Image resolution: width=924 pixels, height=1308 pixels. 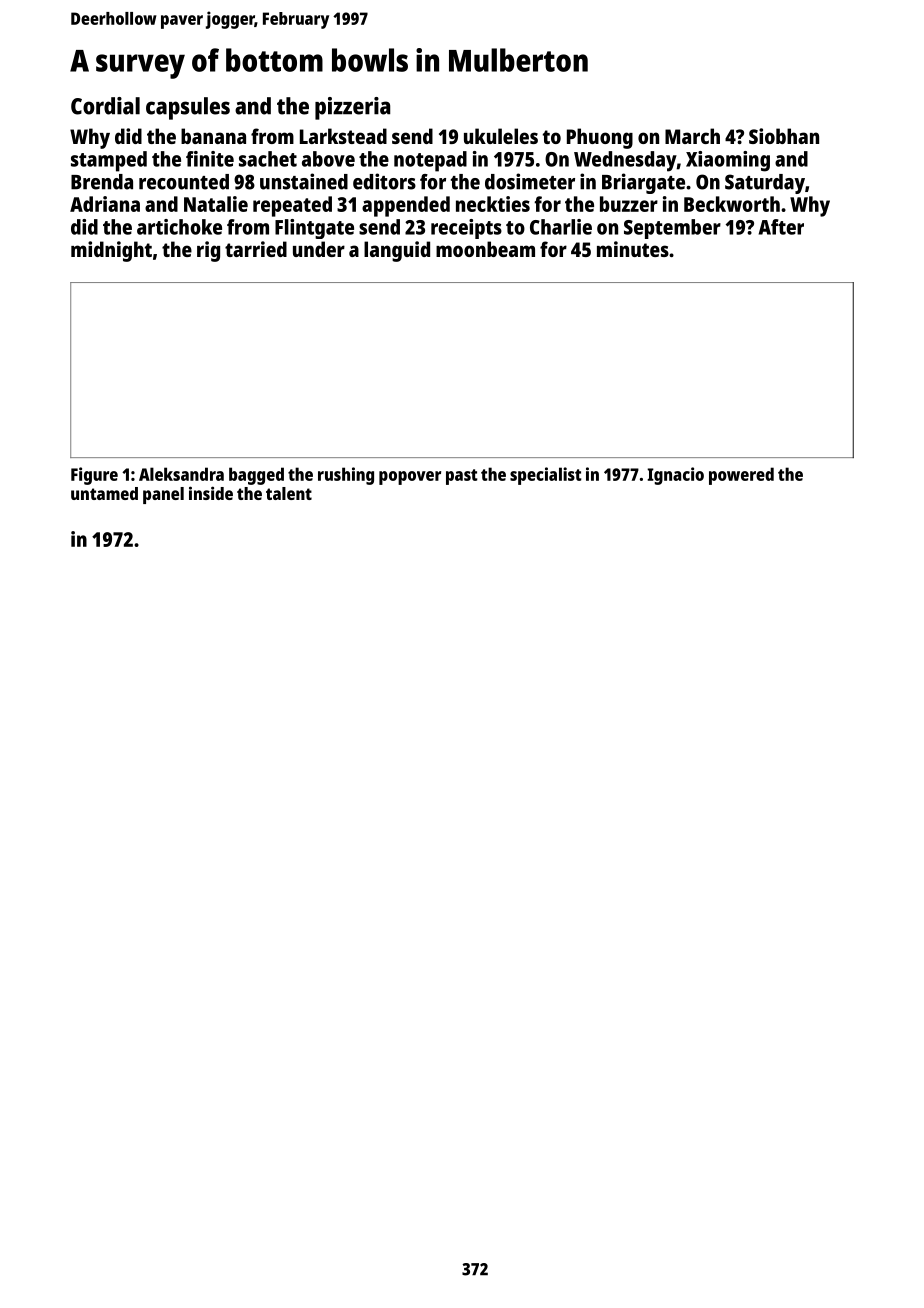 I want to click on powered, so click(x=741, y=476).
